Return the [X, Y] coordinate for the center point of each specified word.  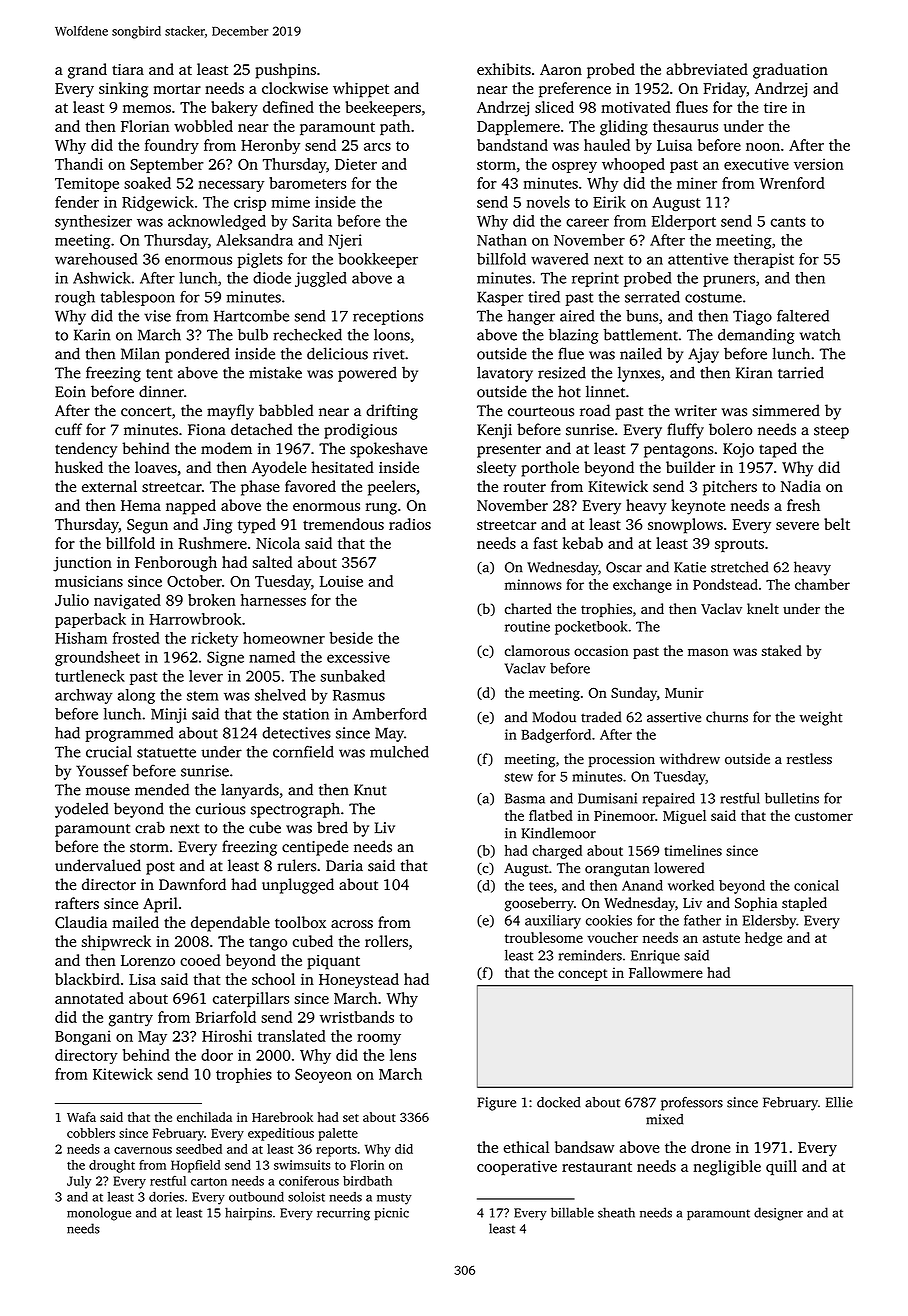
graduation [790, 71]
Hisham [81, 638]
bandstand [512, 145]
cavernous [143, 1150]
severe [797, 526]
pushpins [285, 71]
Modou [554, 717]
